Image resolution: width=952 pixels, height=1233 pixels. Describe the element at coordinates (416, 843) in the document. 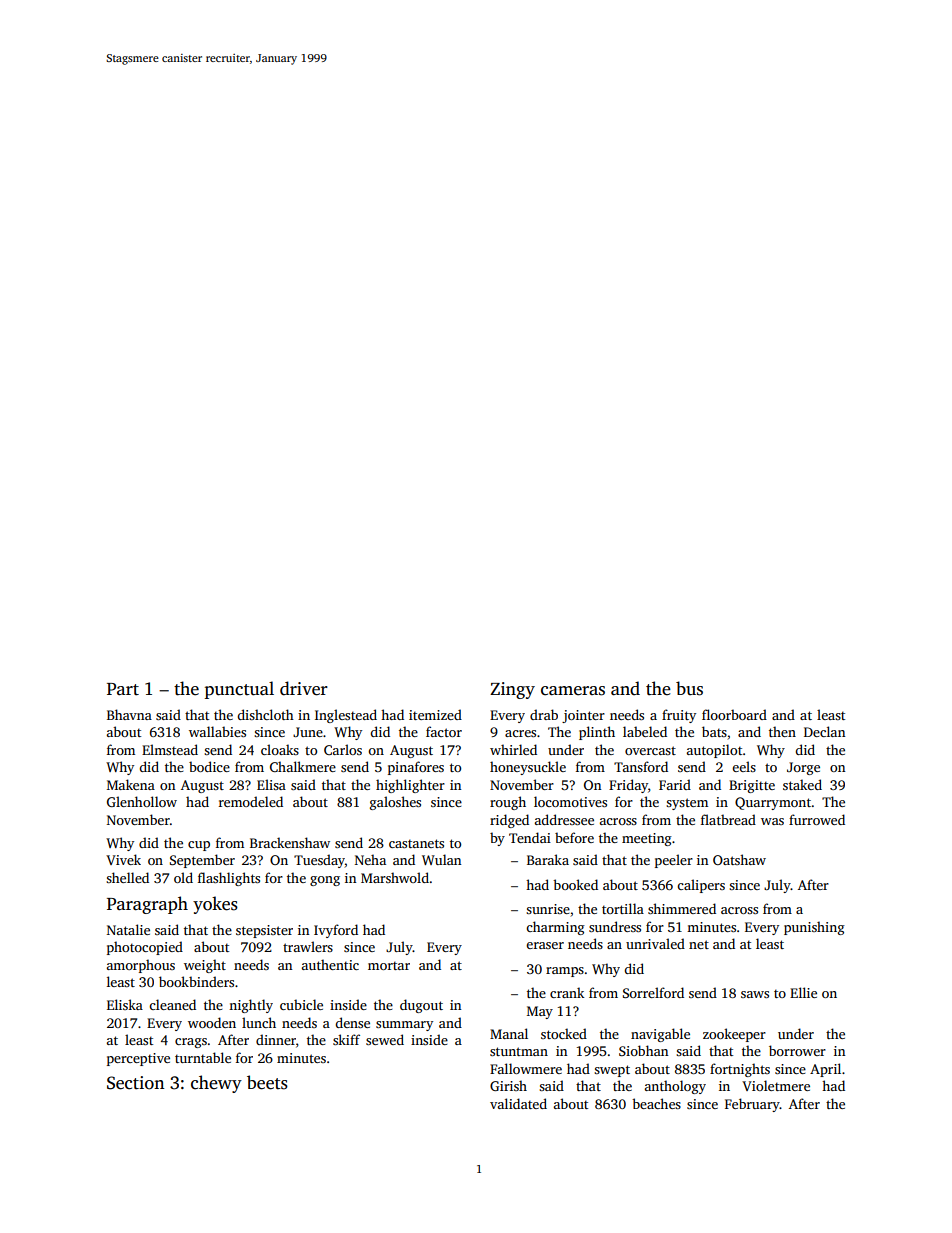

I see `castanets` at that location.
